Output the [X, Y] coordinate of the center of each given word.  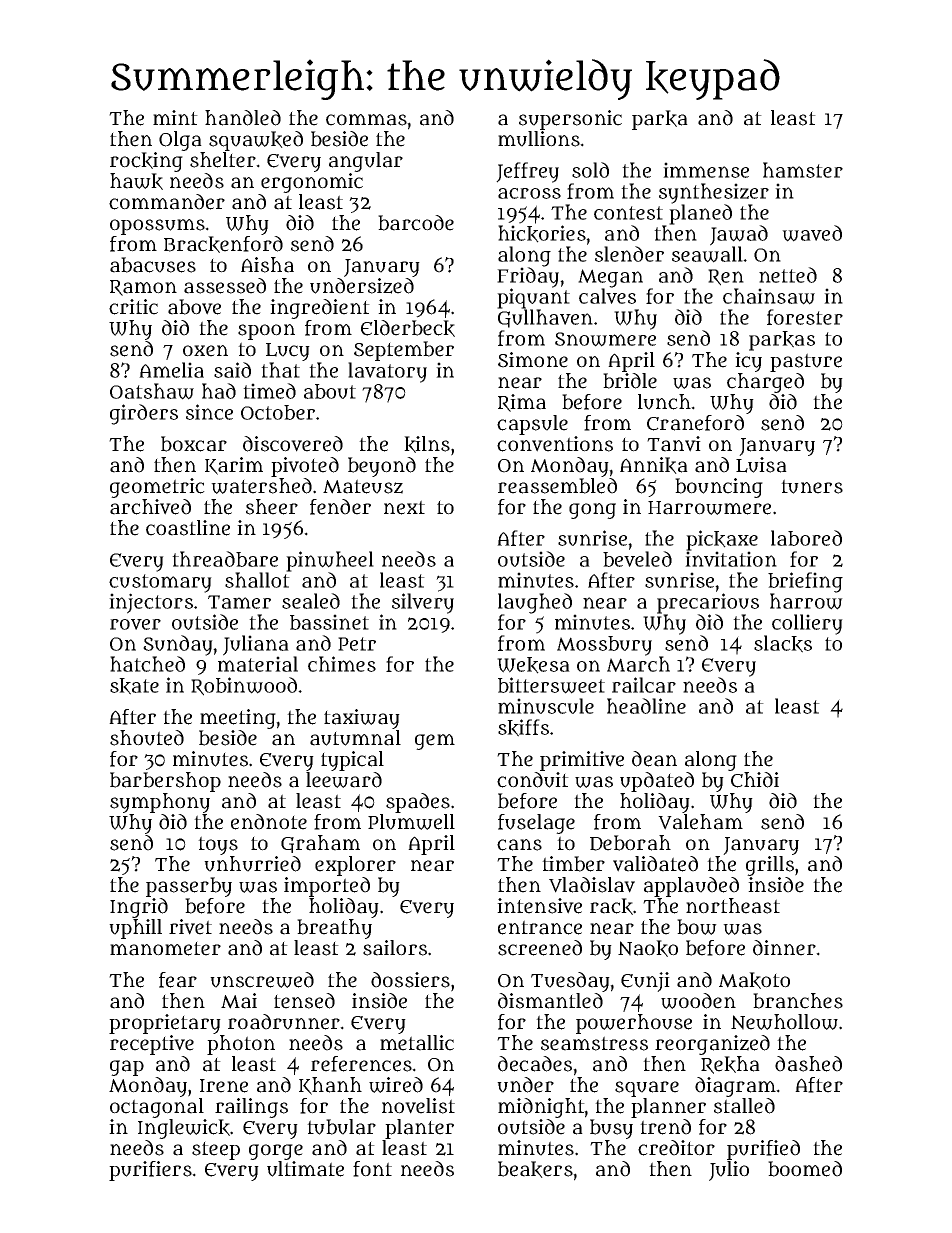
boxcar [194, 444]
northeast [733, 906]
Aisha [267, 265]
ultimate [305, 1169]
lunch [664, 402]
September [404, 351]
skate [134, 686]
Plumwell [411, 822]
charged [765, 383]
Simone [533, 360]
